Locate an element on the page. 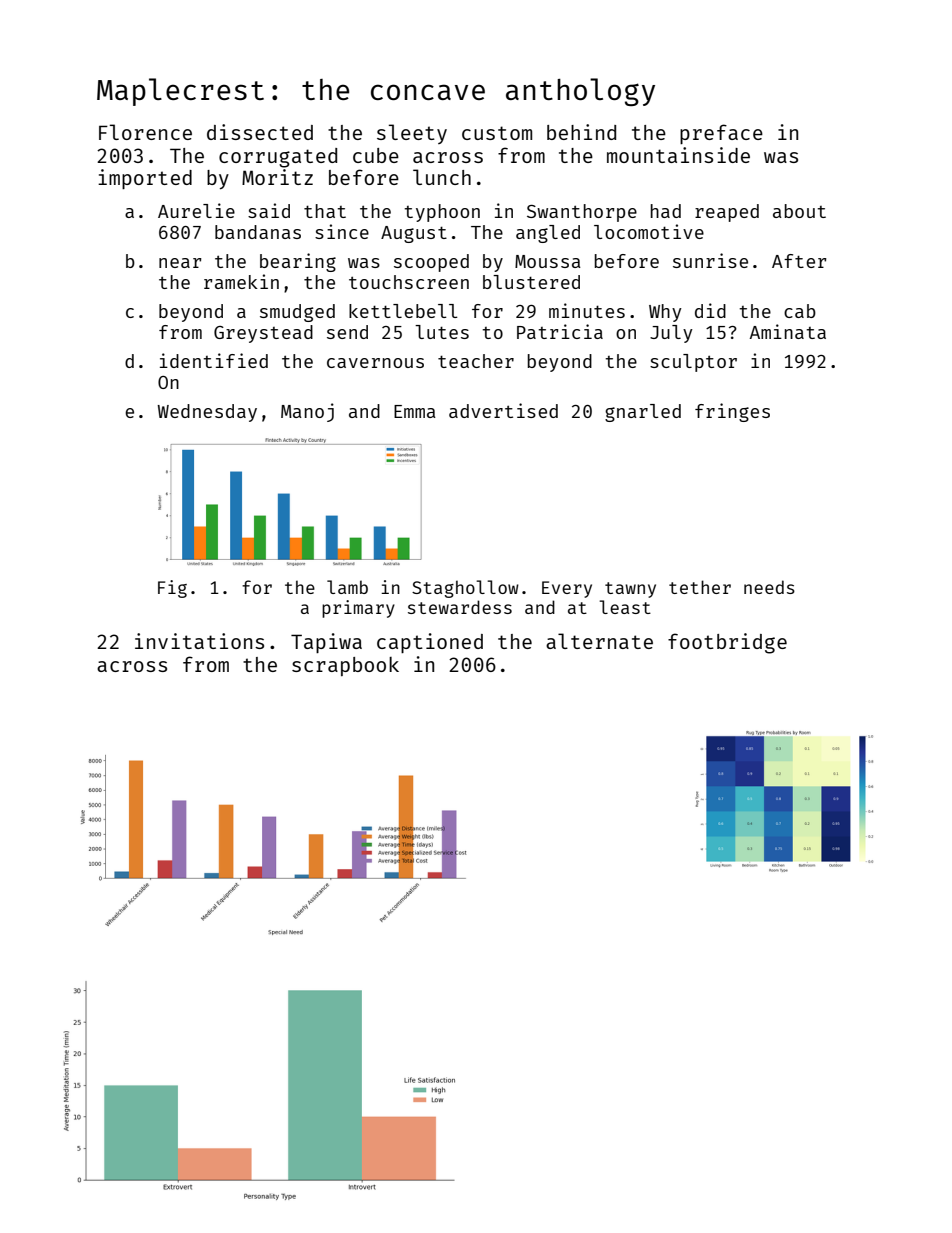 Image resolution: width=952 pixels, height=1233 pixels. Florence is located at coordinates (145, 132).
